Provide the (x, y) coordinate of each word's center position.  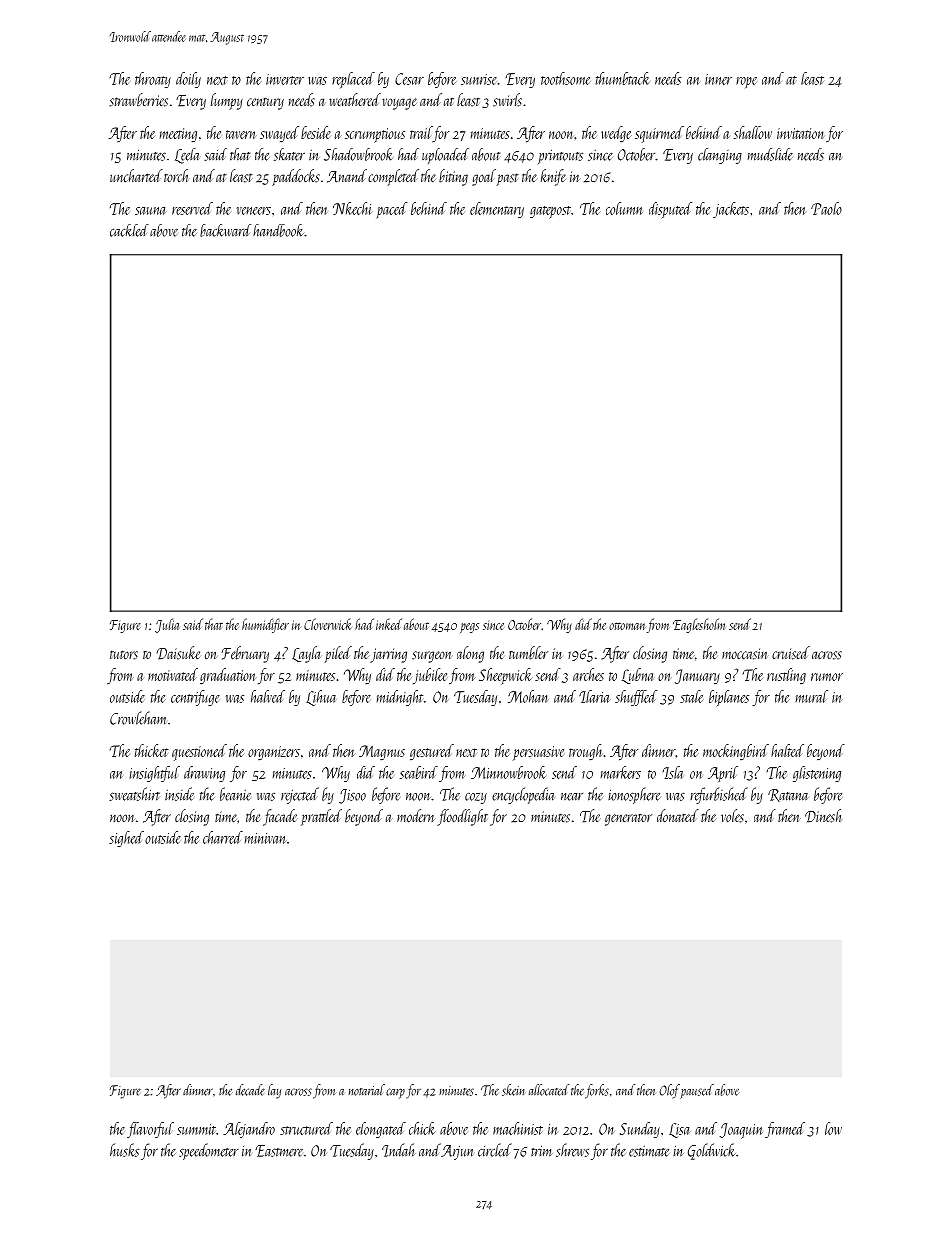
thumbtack (623, 78)
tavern (240, 134)
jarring (388, 655)
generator (628, 820)
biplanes (729, 698)
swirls (507, 100)
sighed (126, 839)
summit (196, 1129)
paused (697, 1091)
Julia (167, 625)
